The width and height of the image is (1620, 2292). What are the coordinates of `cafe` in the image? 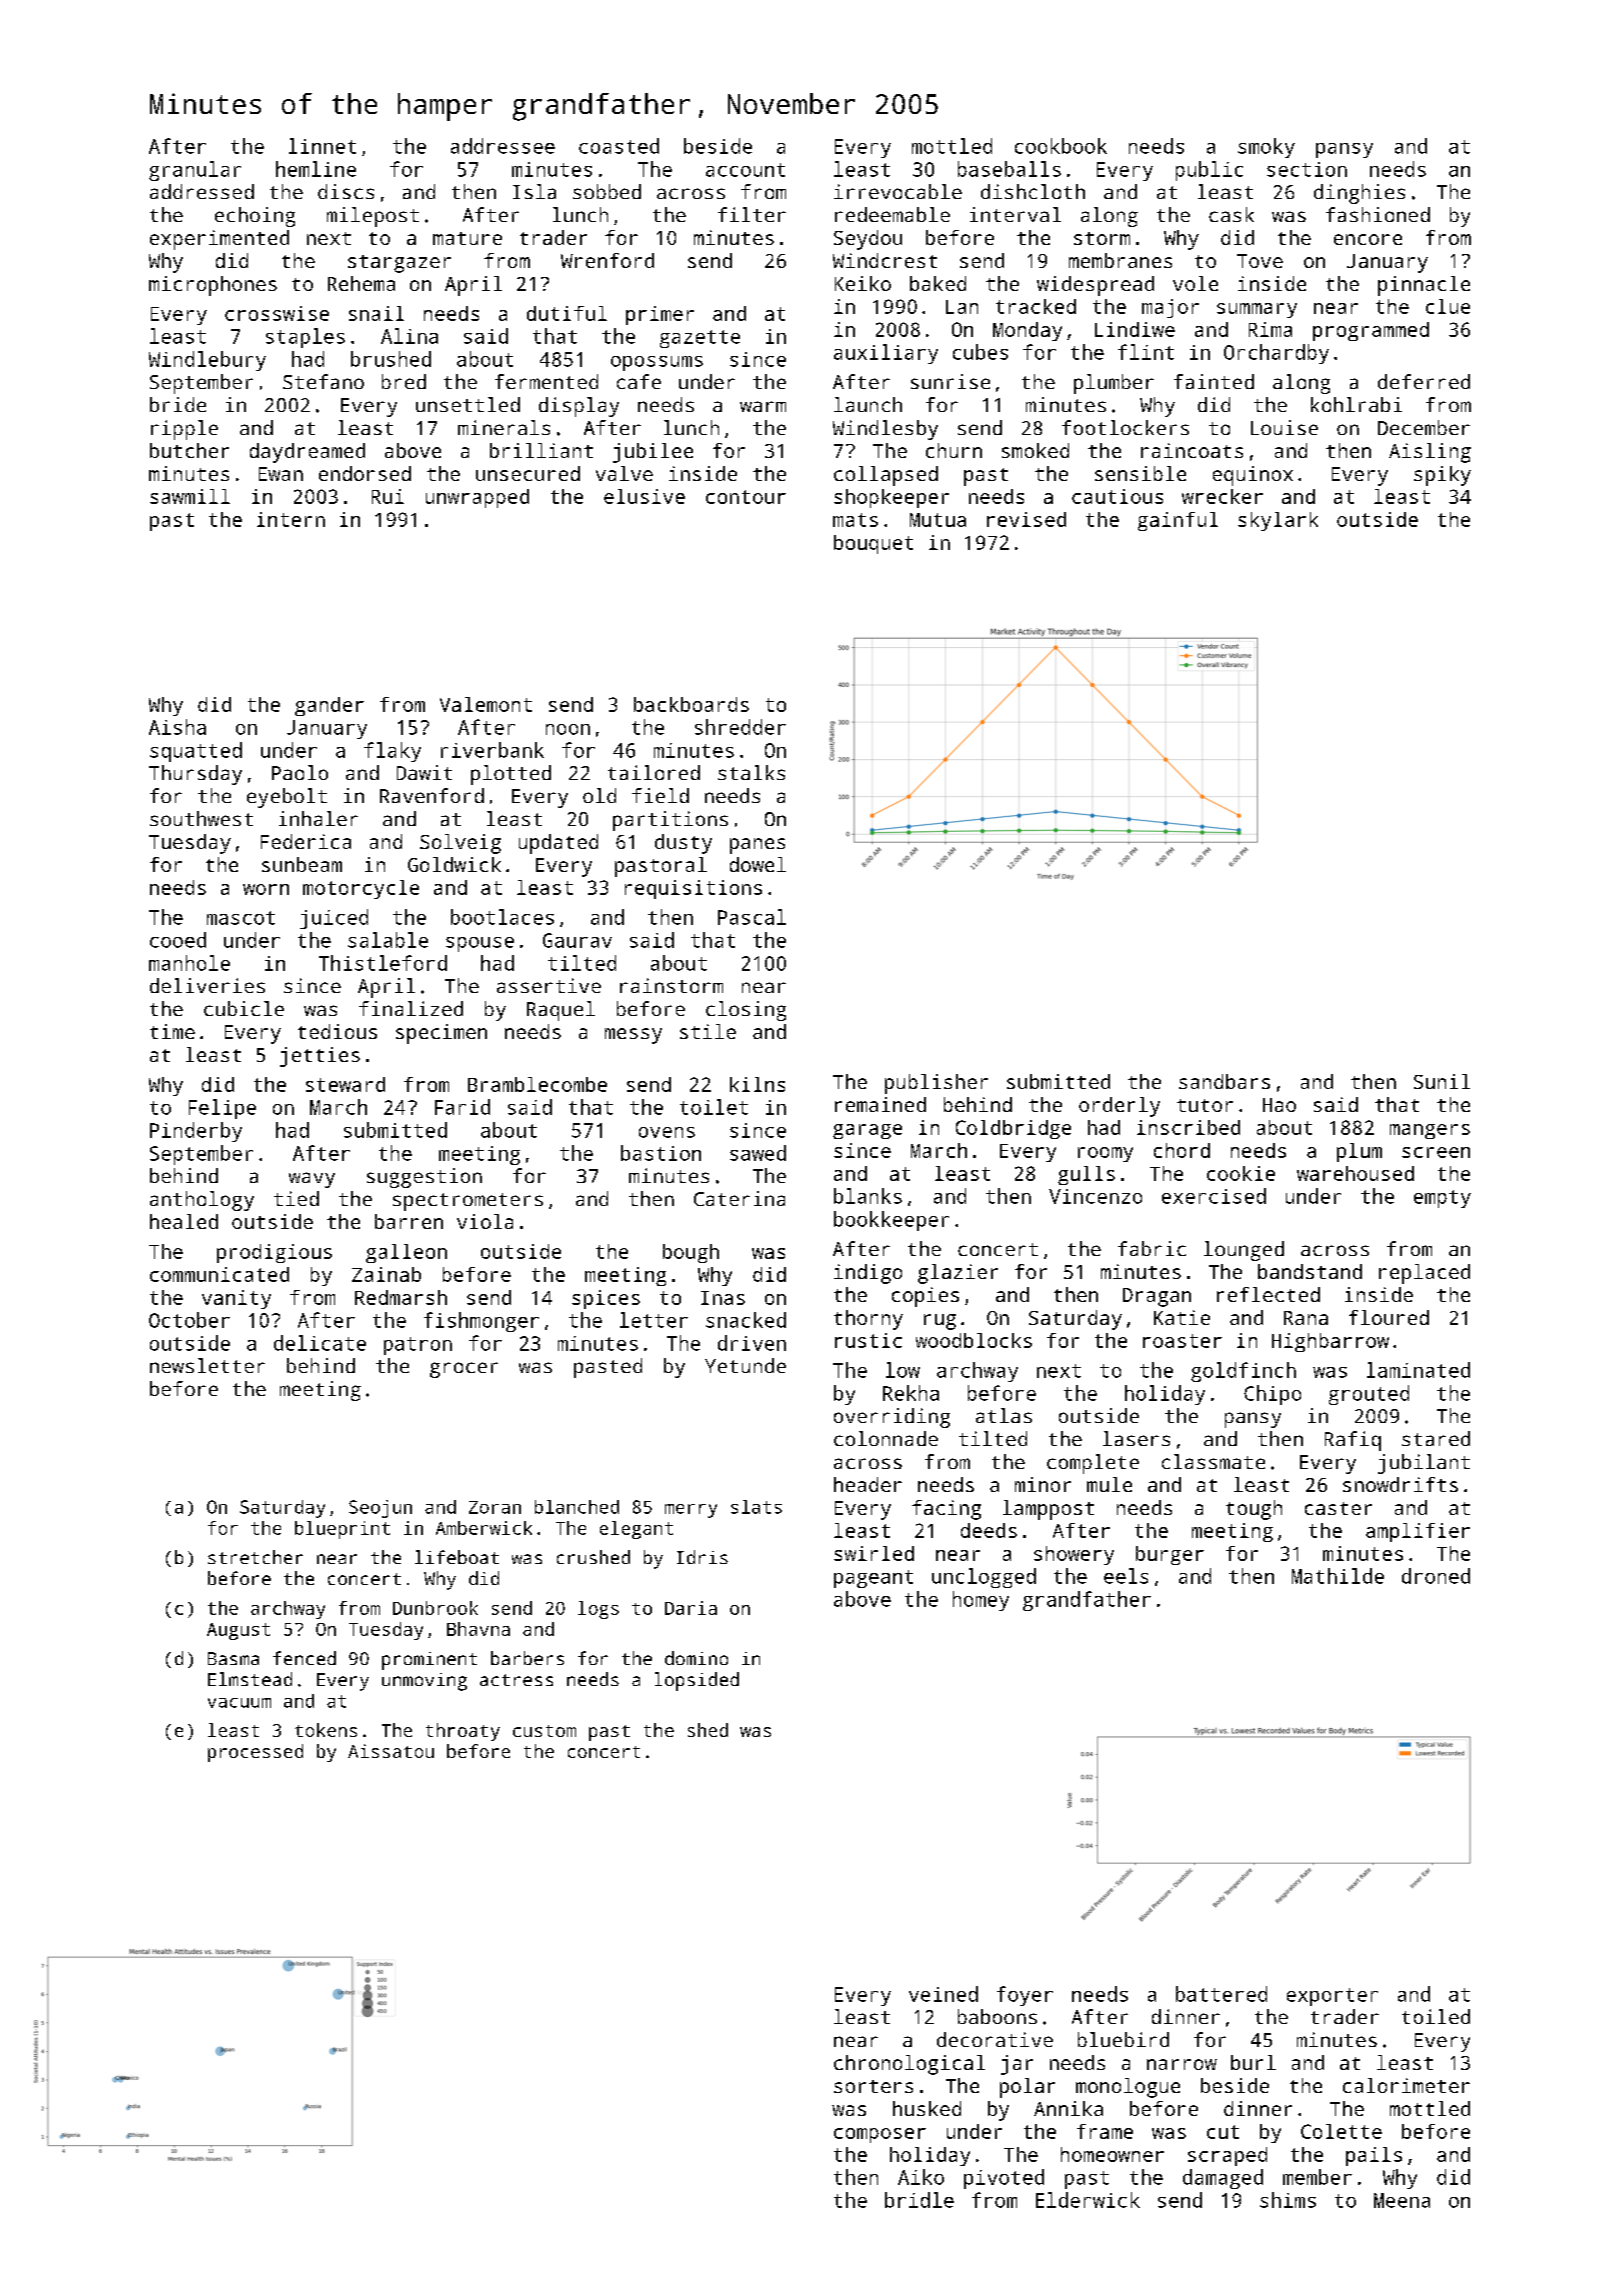 It's located at (639, 381).
